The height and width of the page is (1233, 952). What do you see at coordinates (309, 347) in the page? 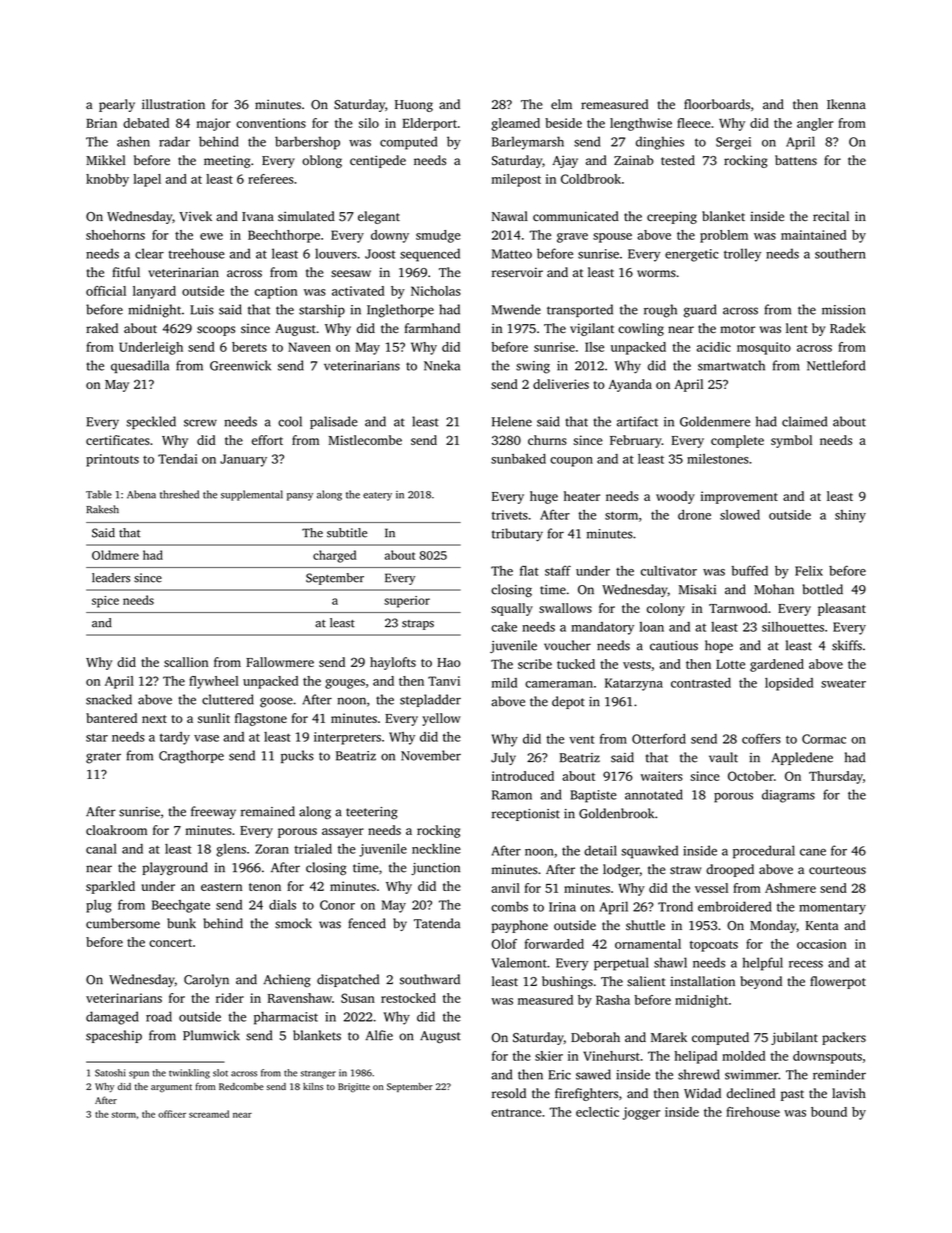
I see `Naveen` at bounding box center [309, 347].
